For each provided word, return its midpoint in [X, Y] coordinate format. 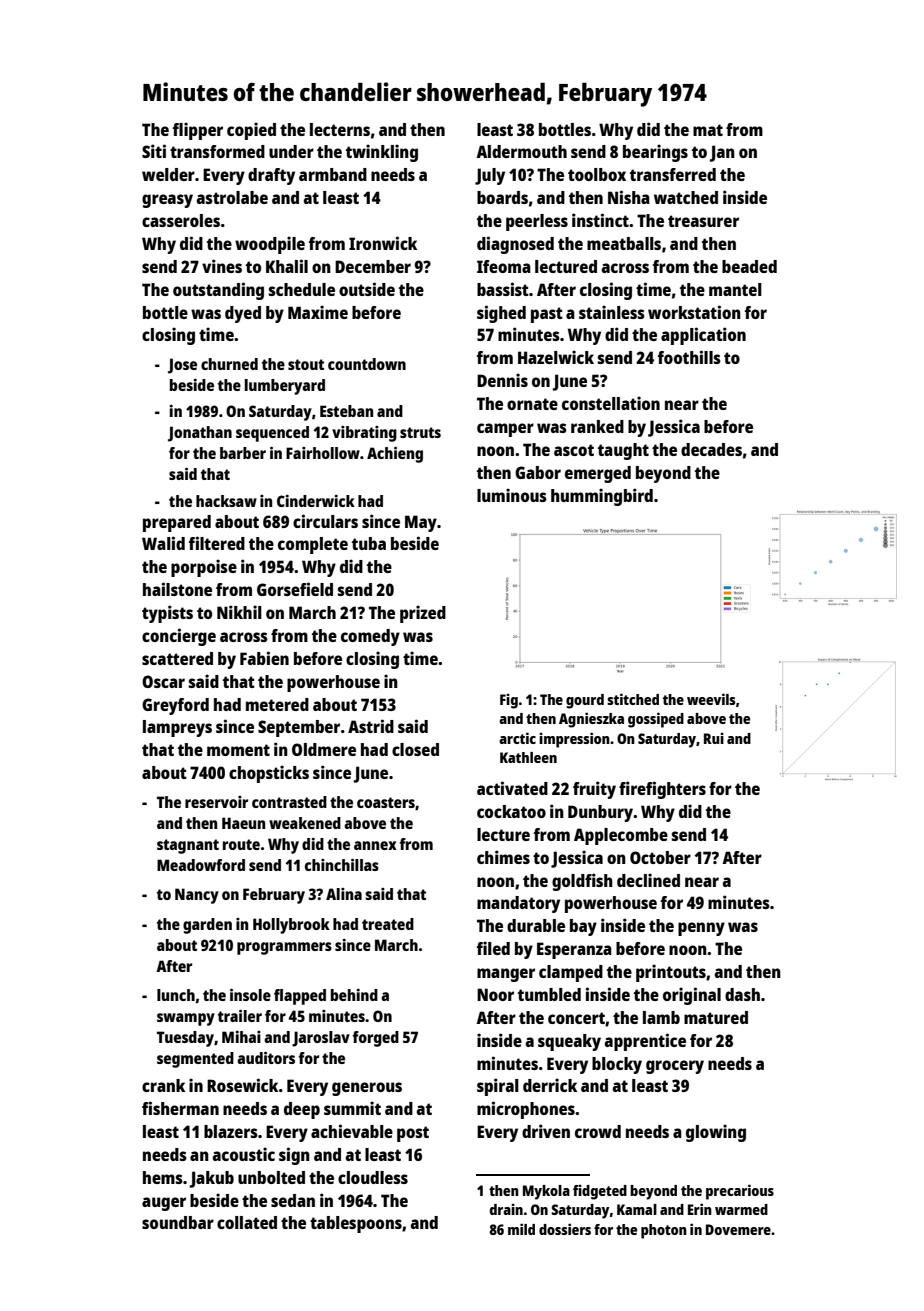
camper [505, 430]
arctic [517, 738]
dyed [243, 314]
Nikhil [239, 612]
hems [163, 1177]
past [547, 315]
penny [701, 929]
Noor [495, 994]
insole [250, 995]
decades [711, 449]
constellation [611, 403]
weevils [711, 699]
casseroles [181, 220]
